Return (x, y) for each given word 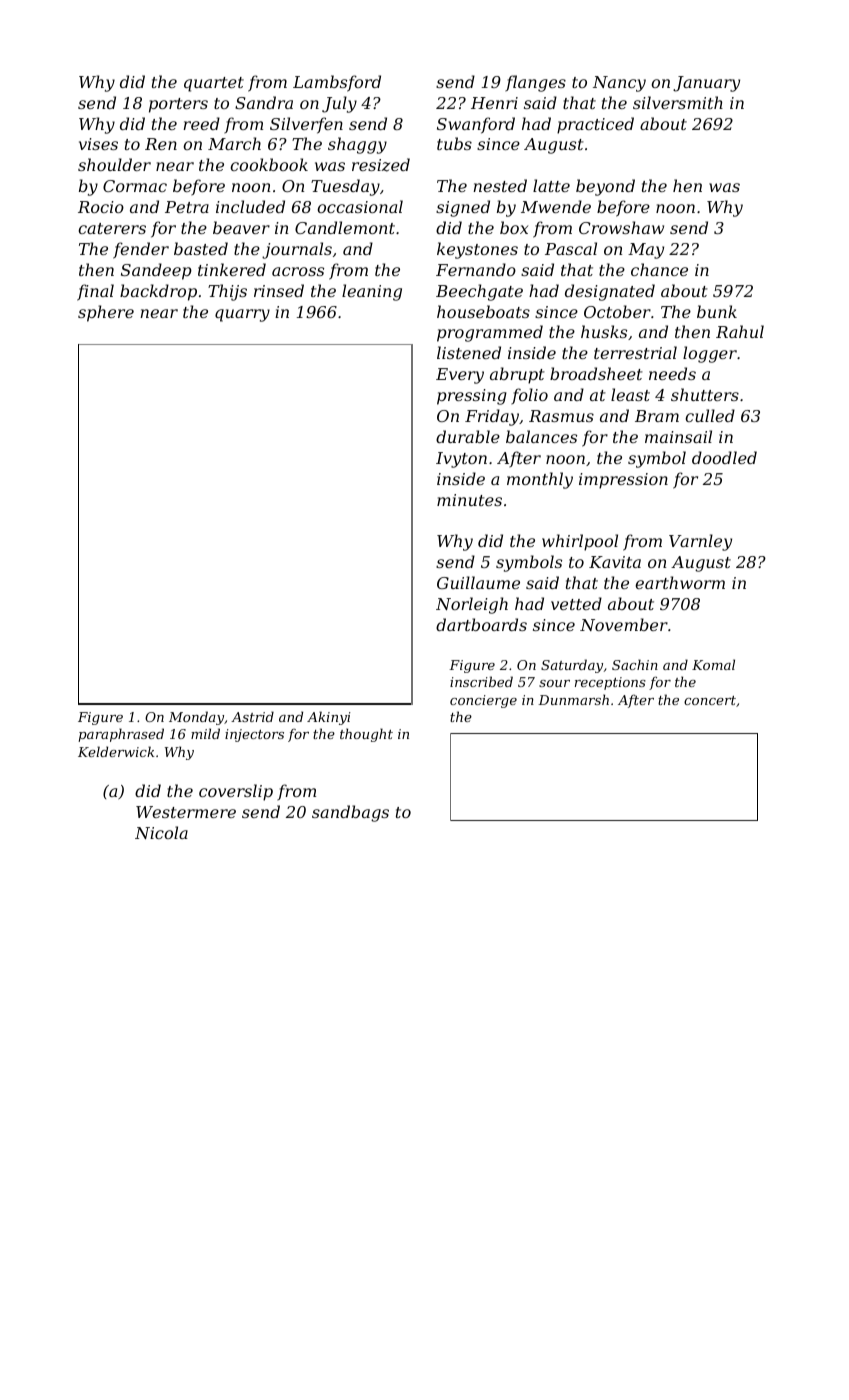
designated (610, 292)
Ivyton (461, 460)
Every (460, 376)
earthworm (680, 582)
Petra (187, 207)
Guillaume (478, 582)
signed (463, 208)
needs (672, 373)
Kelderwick (116, 751)
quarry (242, 315)
